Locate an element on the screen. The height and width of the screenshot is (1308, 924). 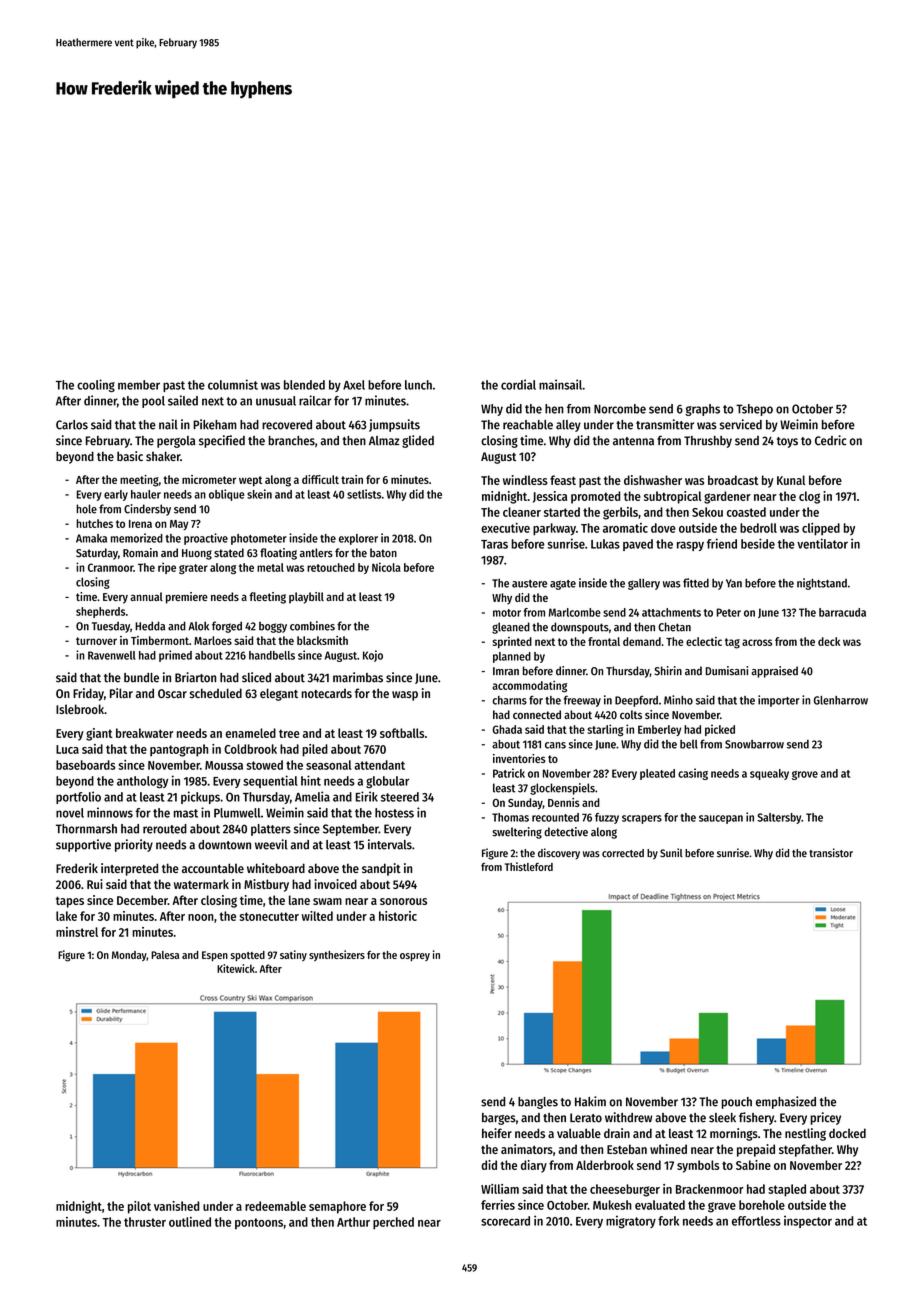
semaphore is located at coordinates (337, 1207).
